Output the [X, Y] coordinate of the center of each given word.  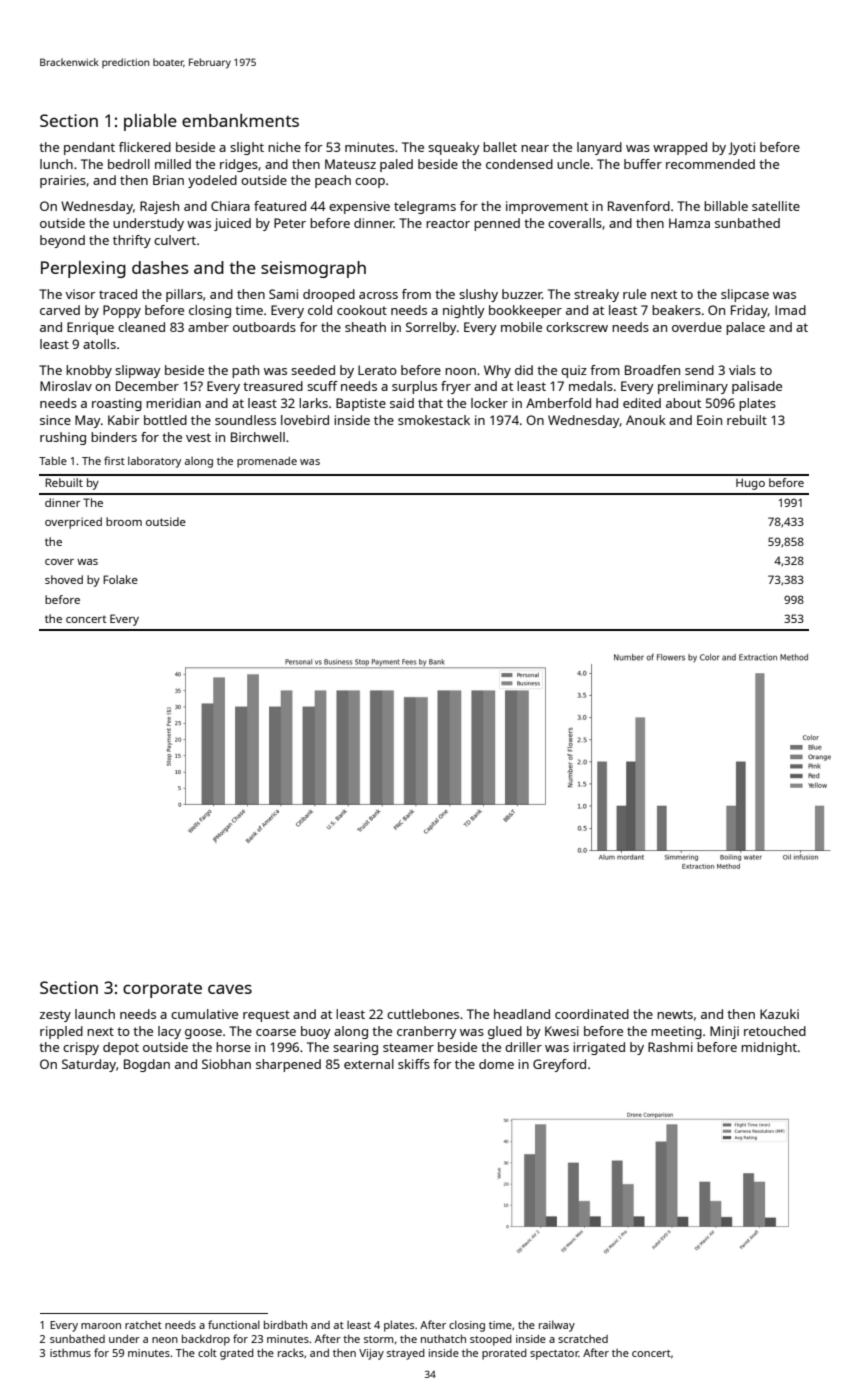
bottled [165, 420]
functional [234, 1324]
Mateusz [350, 164]
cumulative [204, 1014]
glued [505, 1032]
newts [675, 1014]
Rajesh [159, 207]
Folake [120, 579]
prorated [504, 1354]
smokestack [434, 420]
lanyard [599, 148]
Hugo [750, 484]
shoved [64, 579]
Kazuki [779, 1014]
